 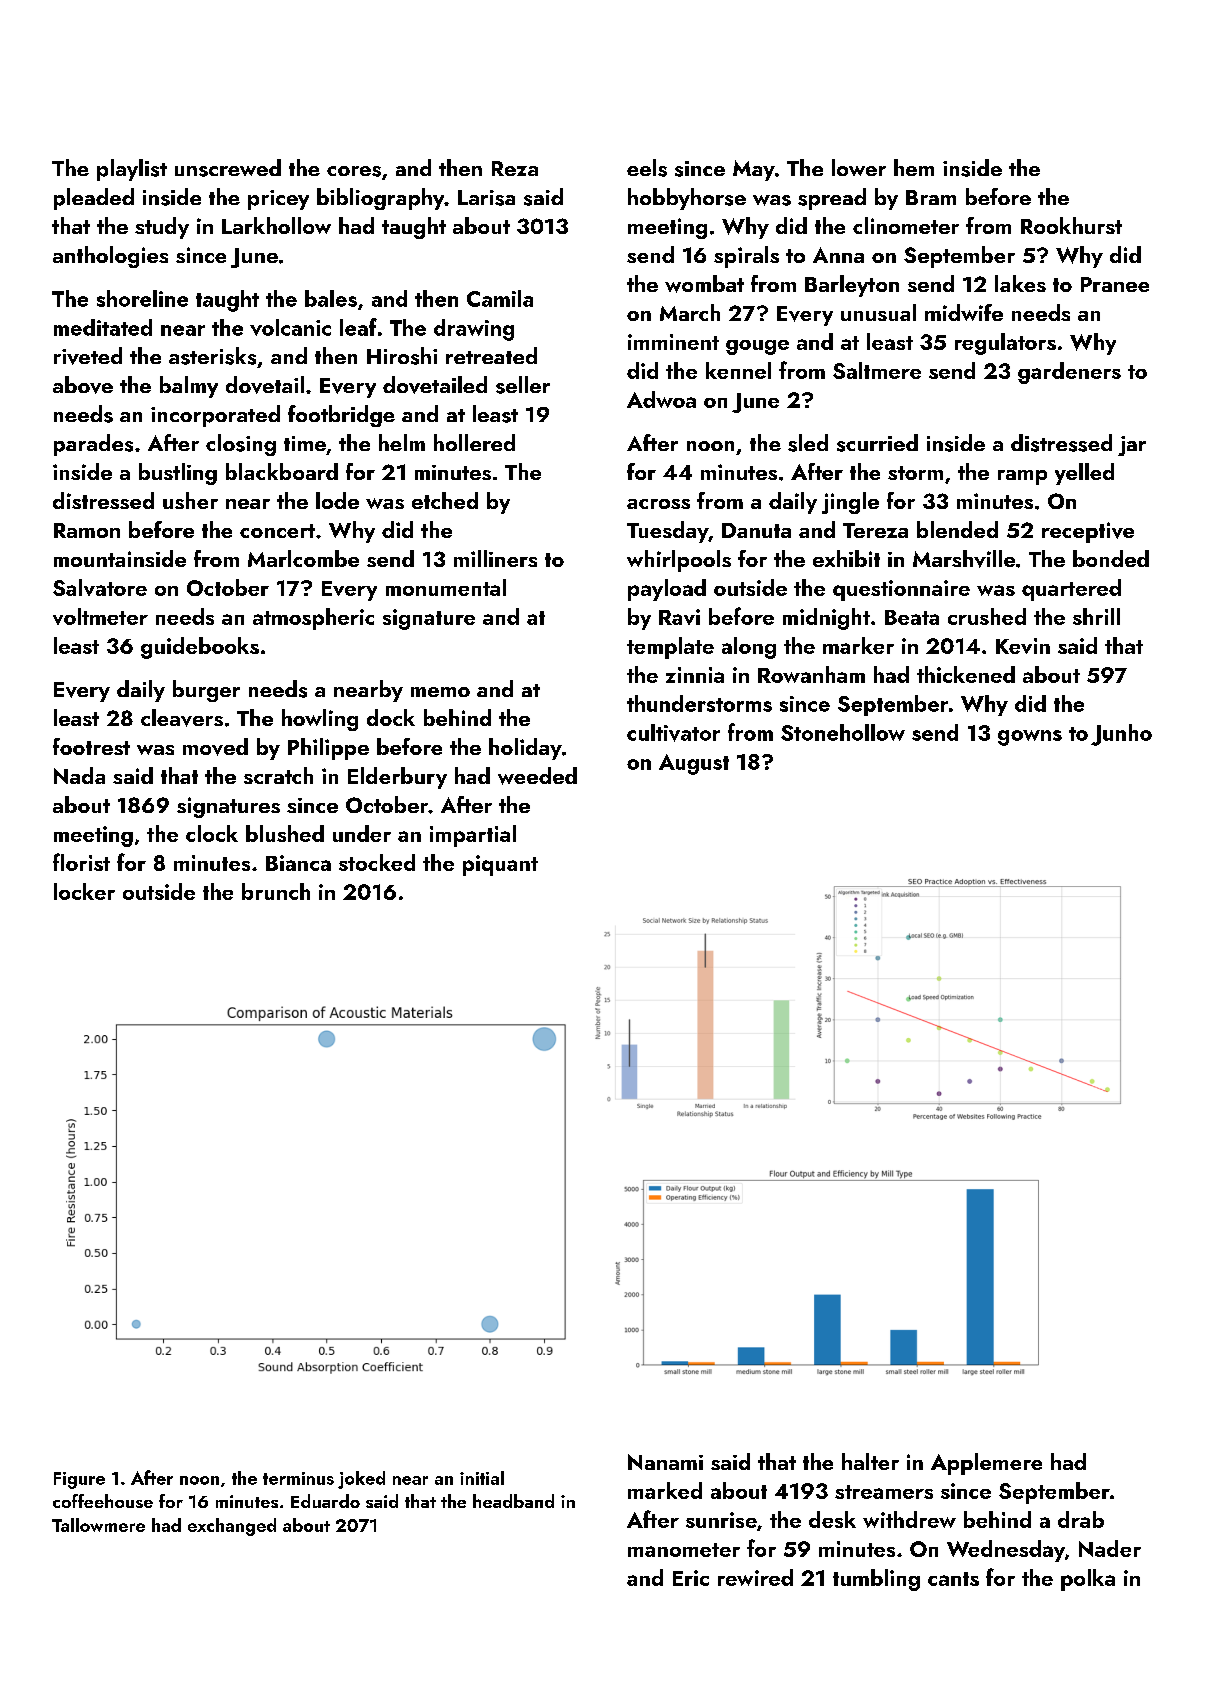 What do you see at coordinates (500, 865) in the screenshot?
I see `piquant` at bounding box center [500, 865].
